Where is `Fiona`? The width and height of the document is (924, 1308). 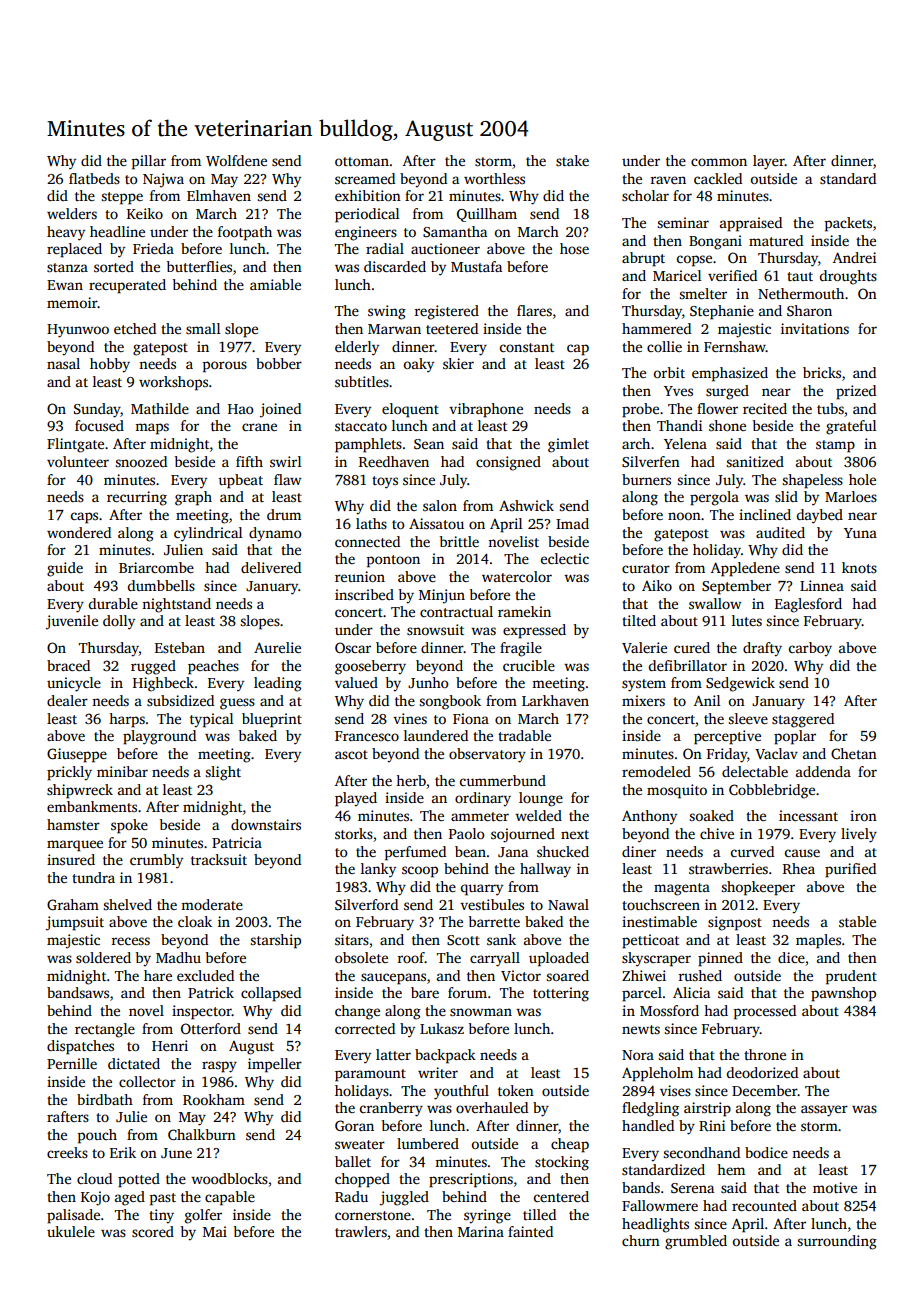 Fiona is located at coordinates (471, 718).
